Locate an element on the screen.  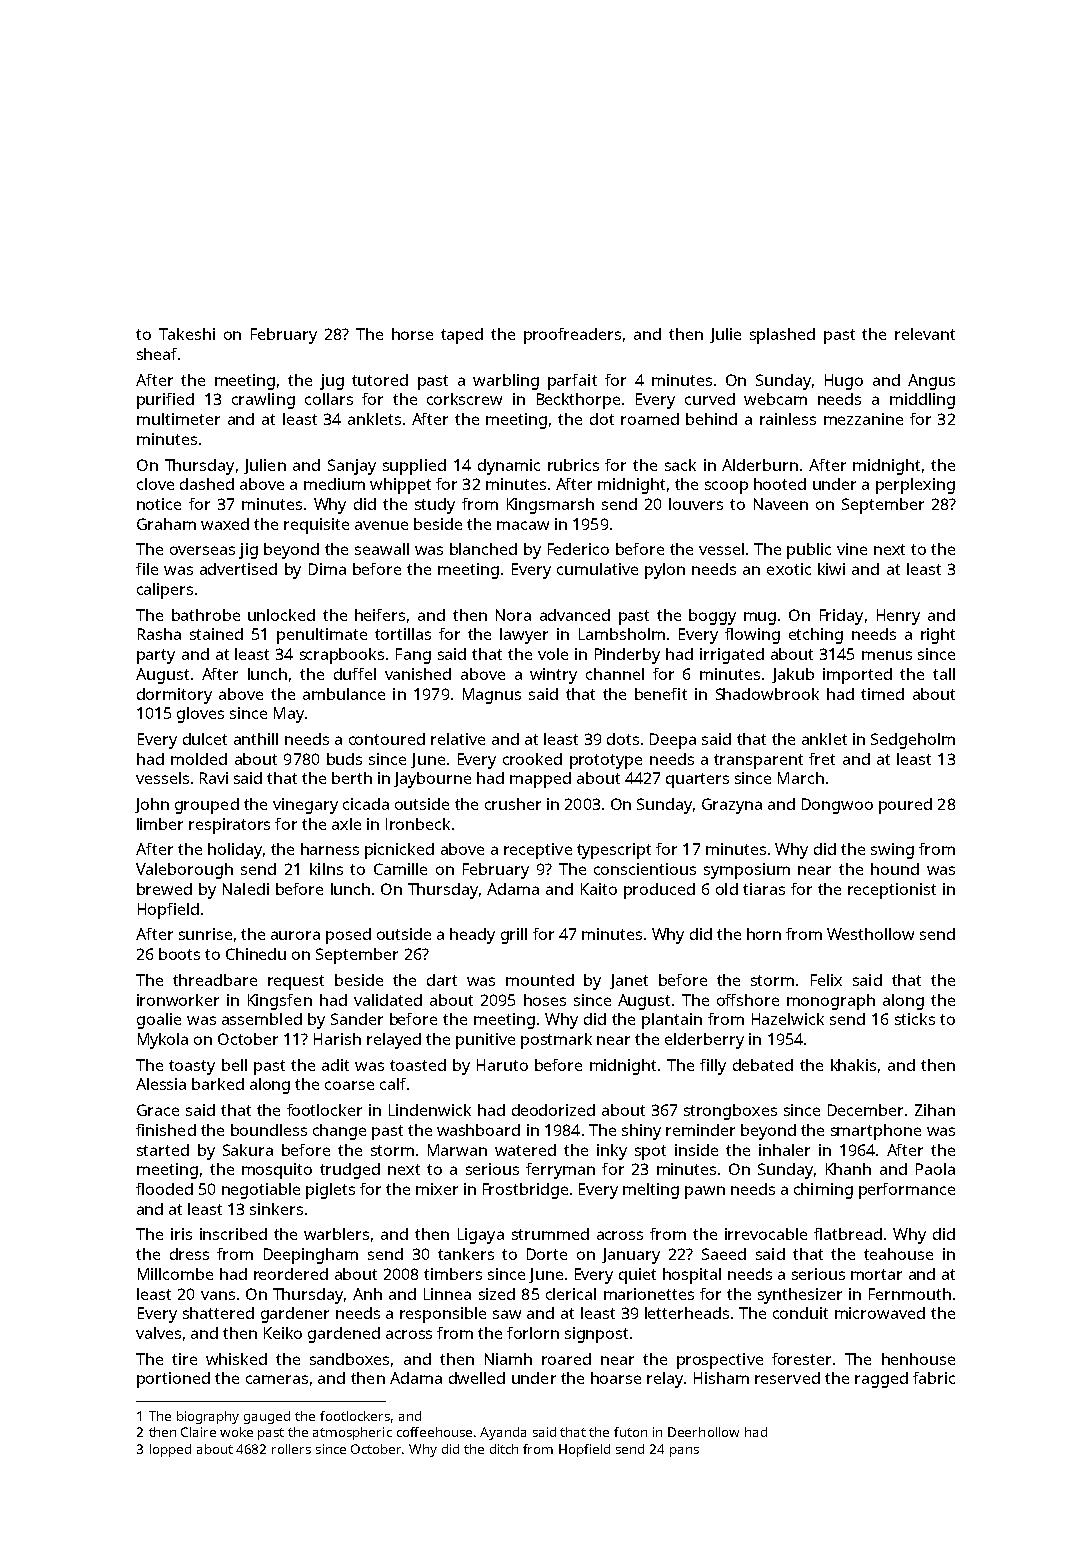
relevant is located at coordinates (925, 334).
